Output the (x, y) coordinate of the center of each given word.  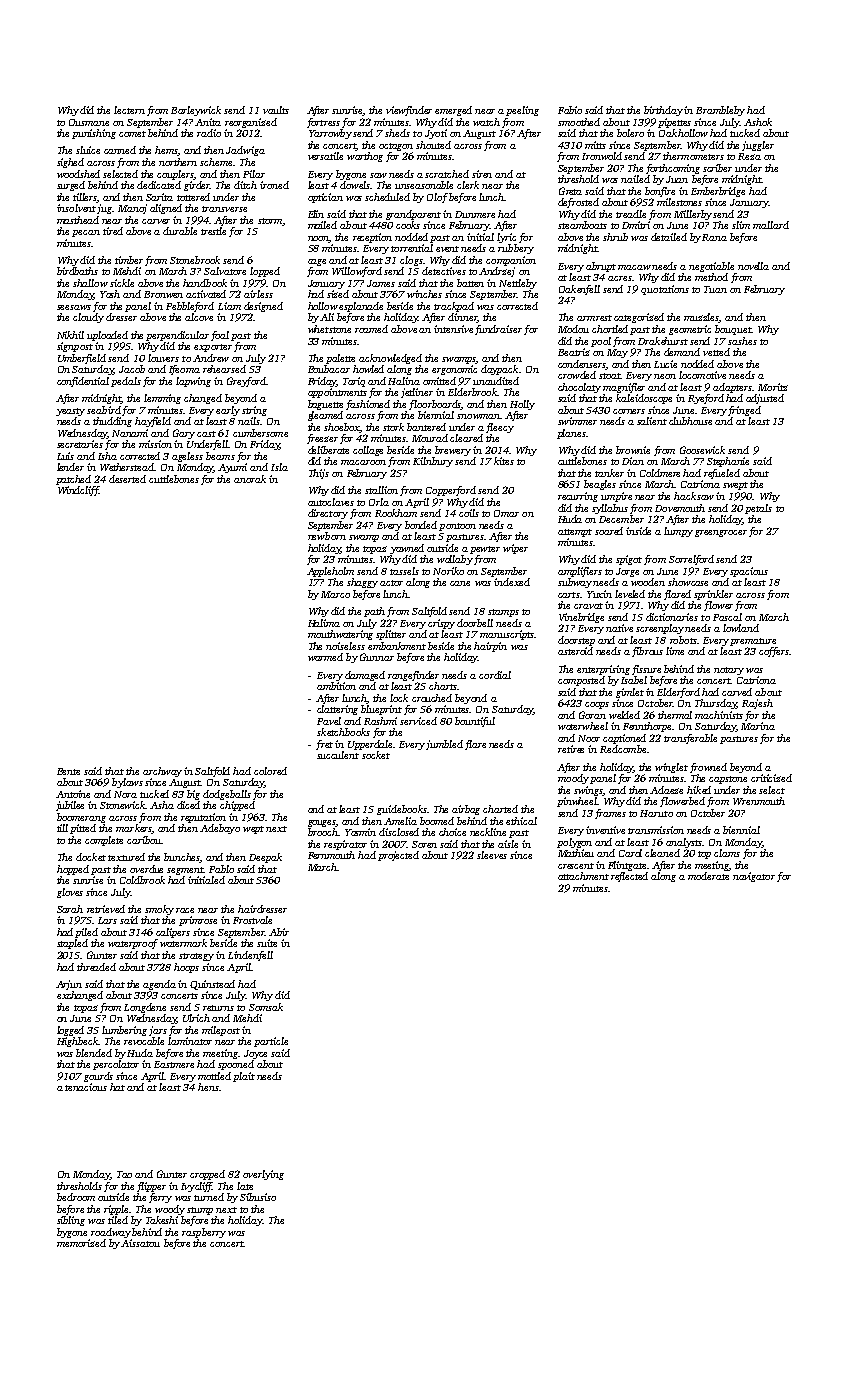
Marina (758, 726)
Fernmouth (331, 855)
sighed (70, 163)
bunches (182, 858)
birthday (663, 111)
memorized (81, 1243)
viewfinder (409, 111)
